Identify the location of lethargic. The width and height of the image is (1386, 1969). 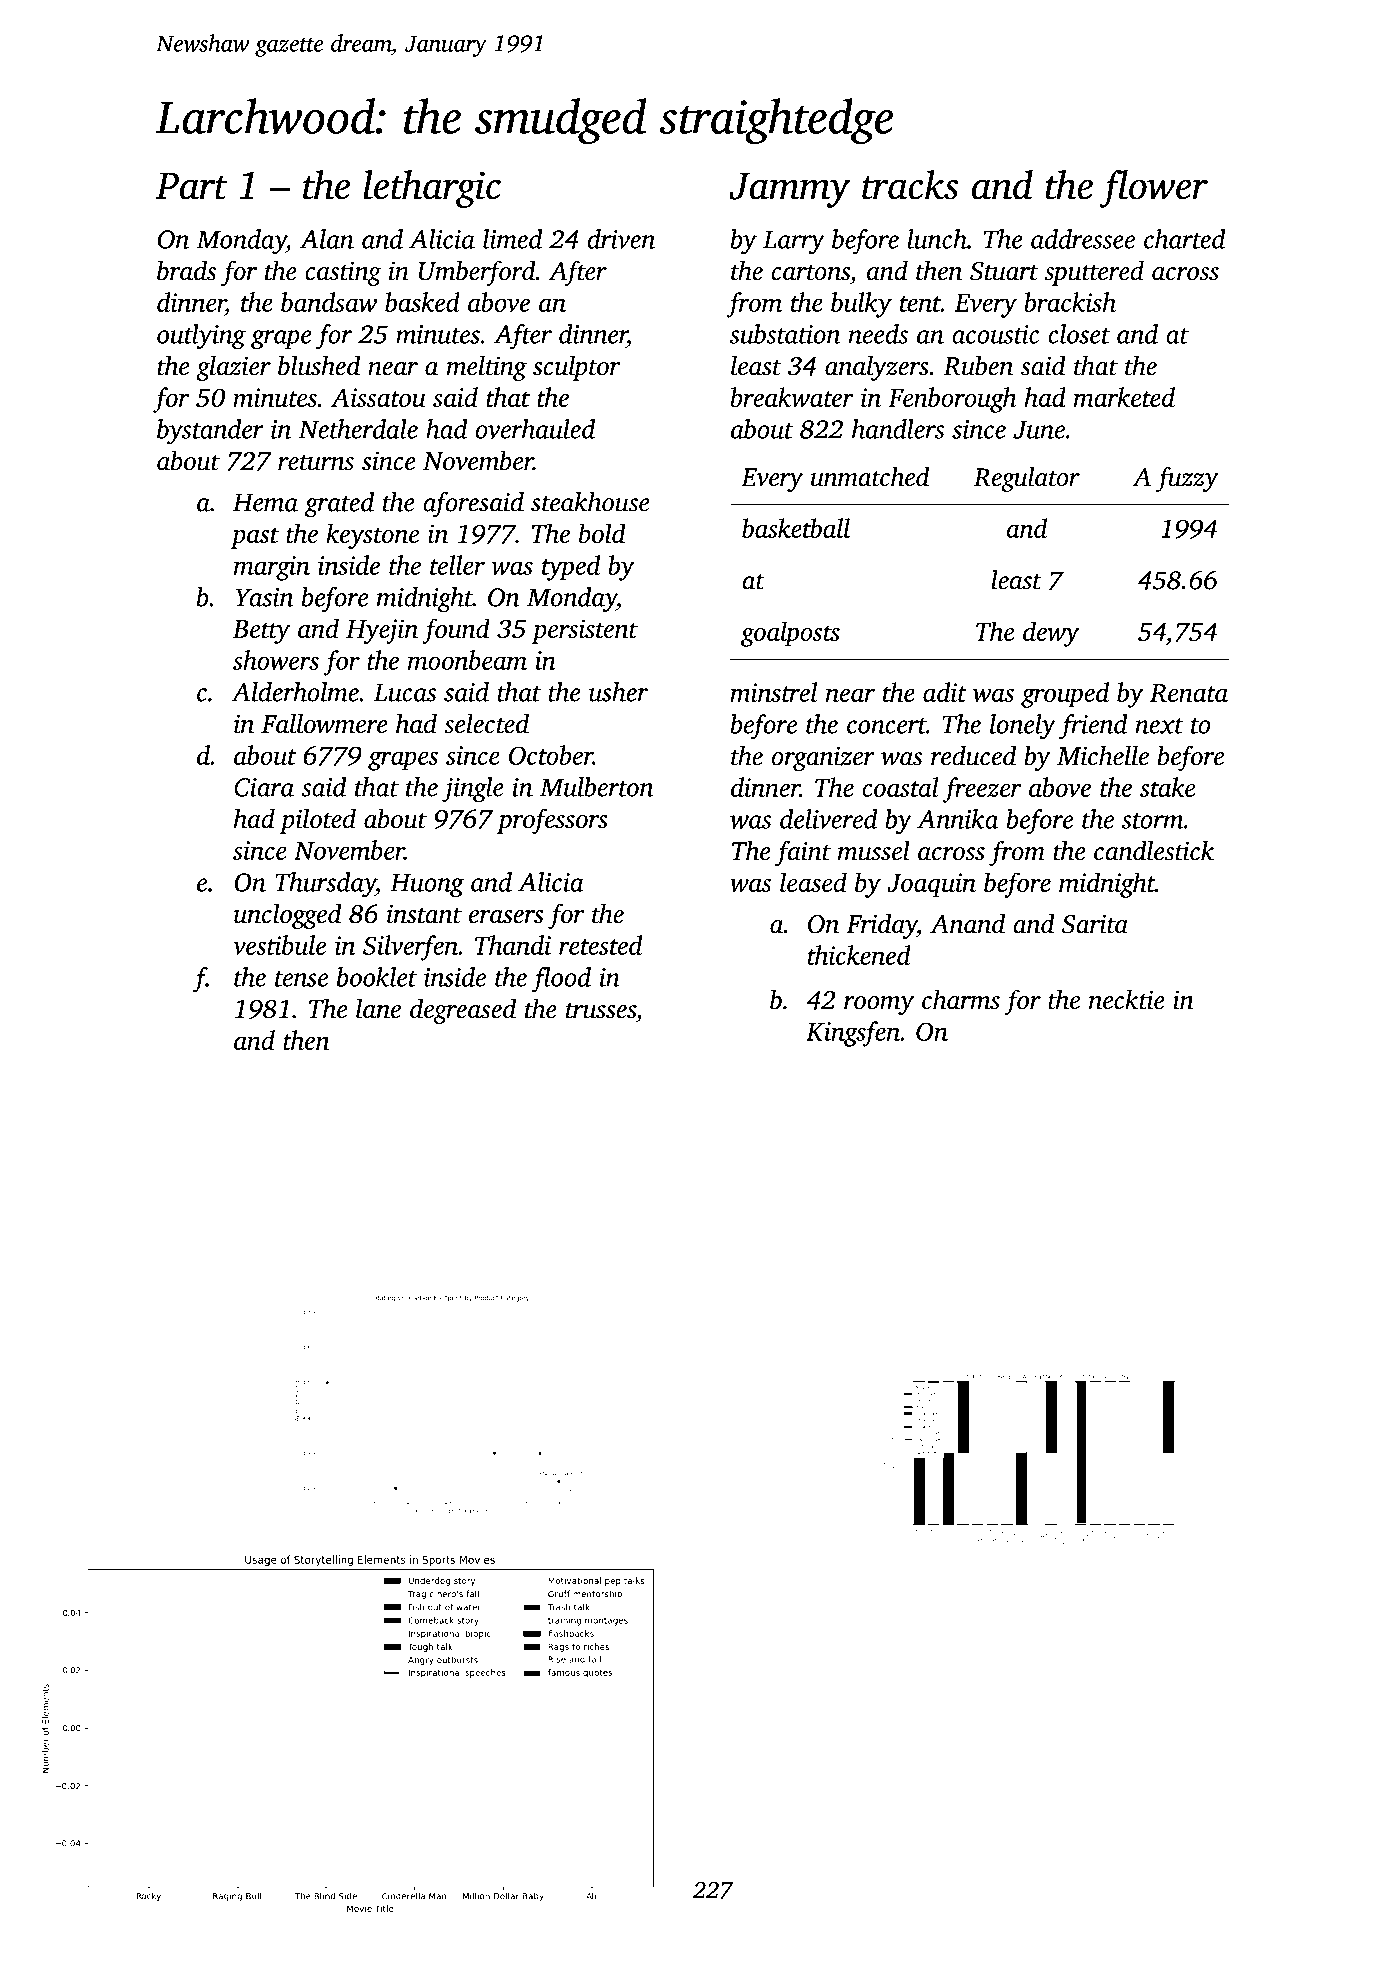
(432, 189).
